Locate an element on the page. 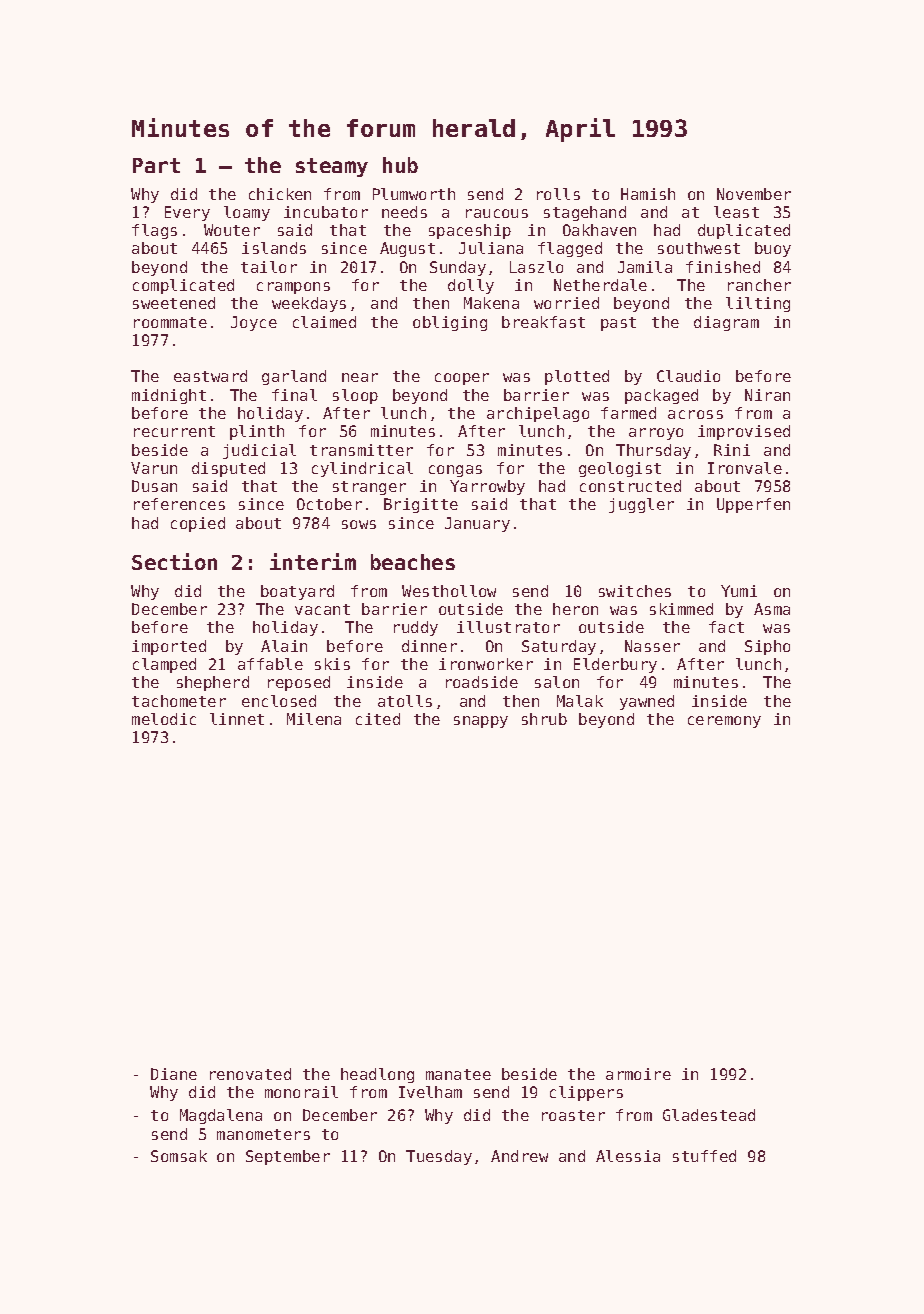 The height and width of the document is (1314, 924). heron is located at coordinates (575, 609).
